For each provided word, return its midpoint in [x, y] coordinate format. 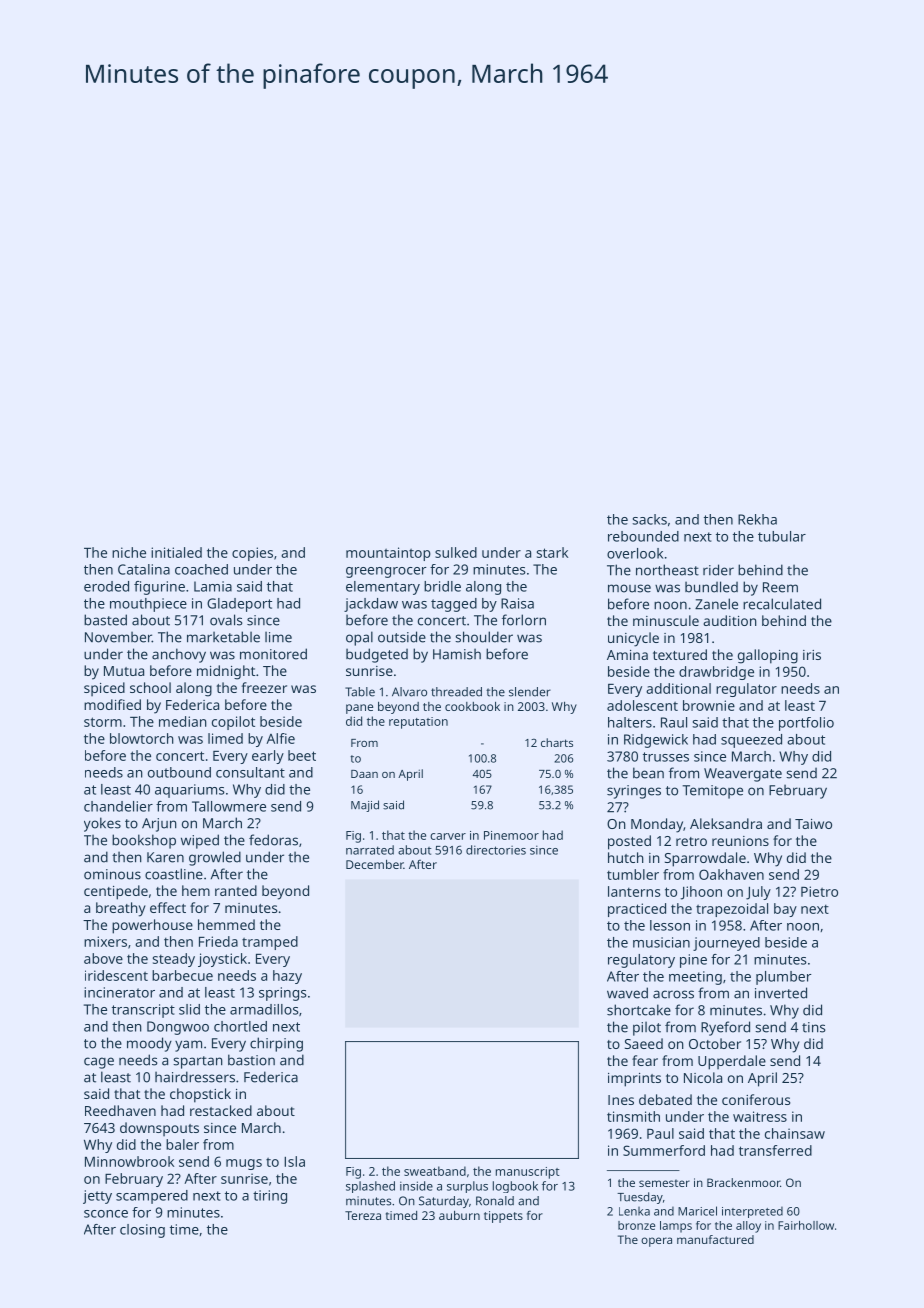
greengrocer [386, 572]
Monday [657, 825]
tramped [270, 943]
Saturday [444, 1202]
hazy [287, 977]
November [118, 637]
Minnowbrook [129, 1161]
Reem [780, 587]
